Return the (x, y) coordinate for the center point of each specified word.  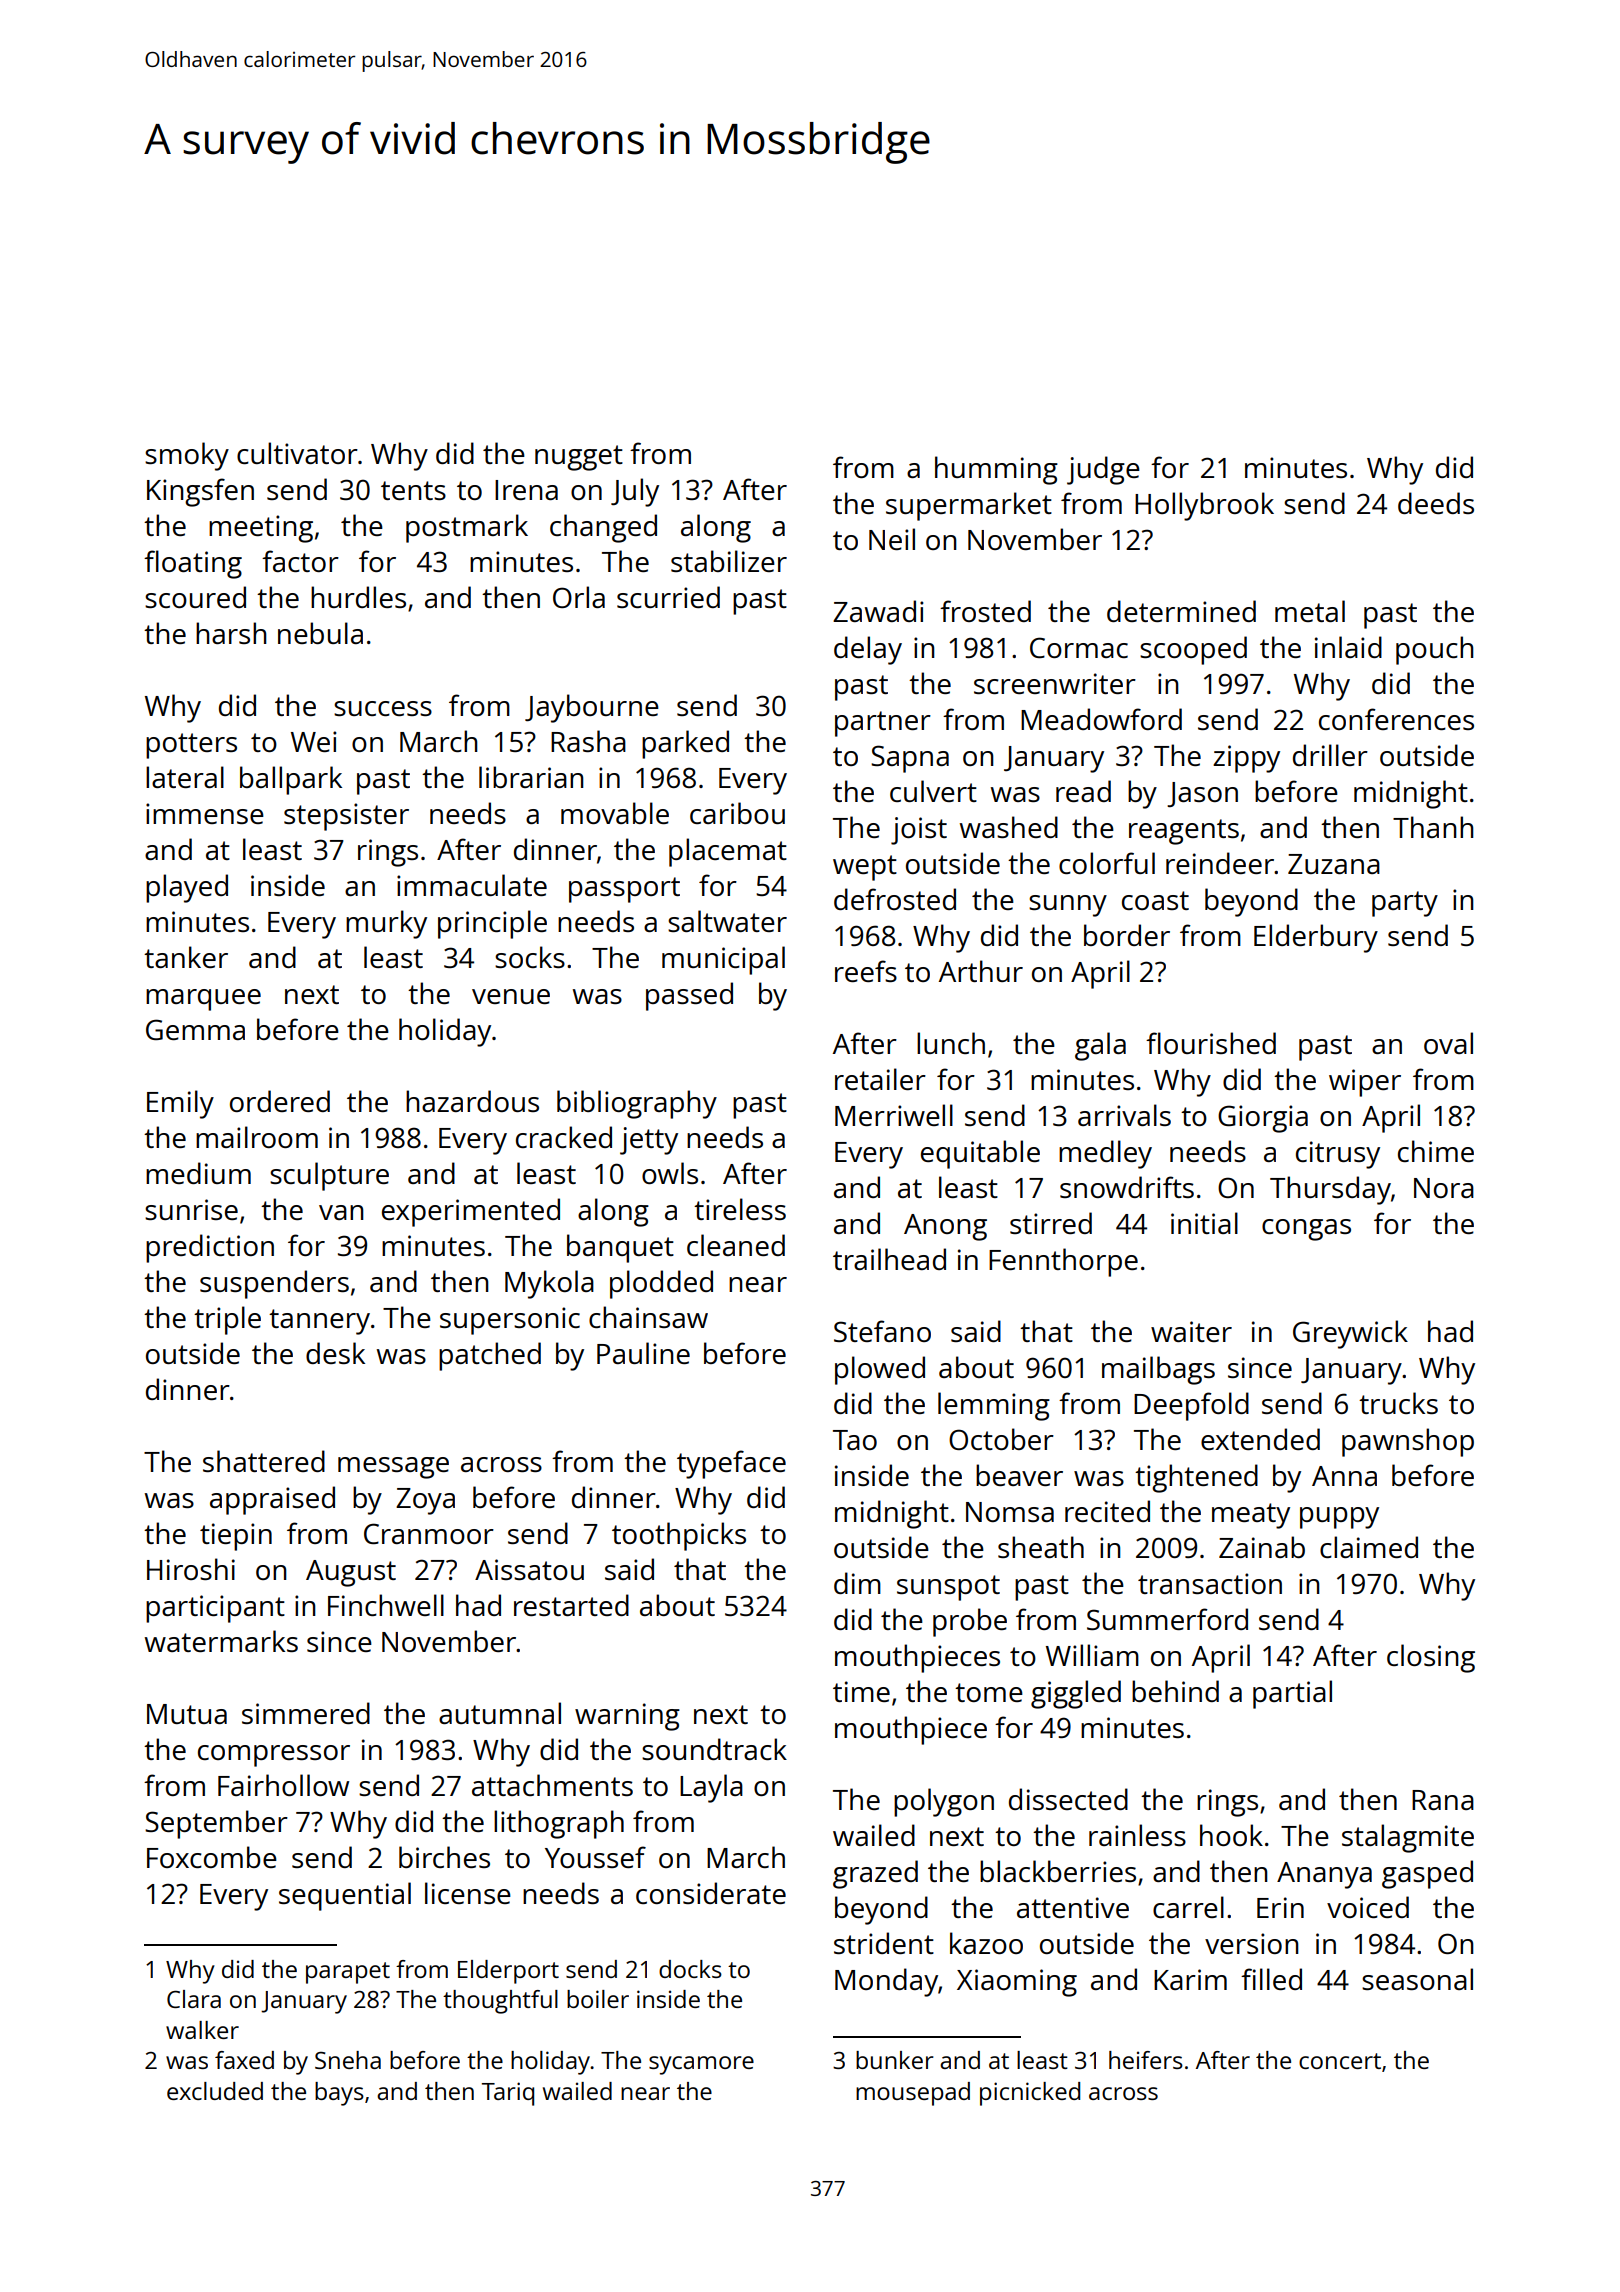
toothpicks (679, 1536)
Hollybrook (1204, 506)
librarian (531, 777)
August (351, 1573)
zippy (1246, 759)
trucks (1398, 1403)
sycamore (701, 2065)
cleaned (736, 1245)
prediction (210, 1248)
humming (996, 470)
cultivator (297, 453)
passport (624, 890)
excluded (215, 2091)
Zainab (1262, 1547)
